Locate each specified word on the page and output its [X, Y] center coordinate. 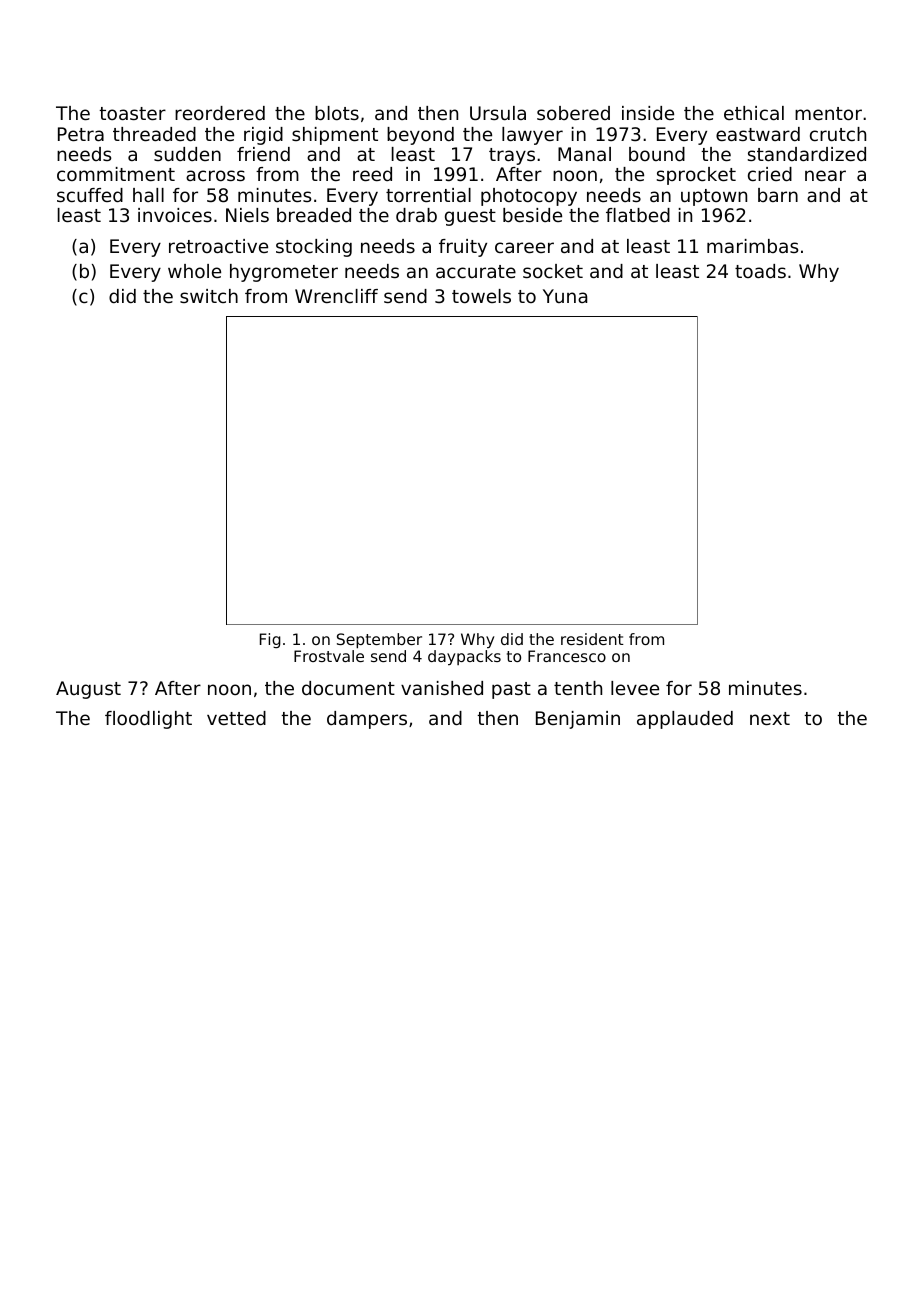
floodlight [148, 720]
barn [778, 195]
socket [553, 271]
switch [209, 296]
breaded [314, 215]
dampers [367, 720]
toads [760, 271]
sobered [573, 113]
